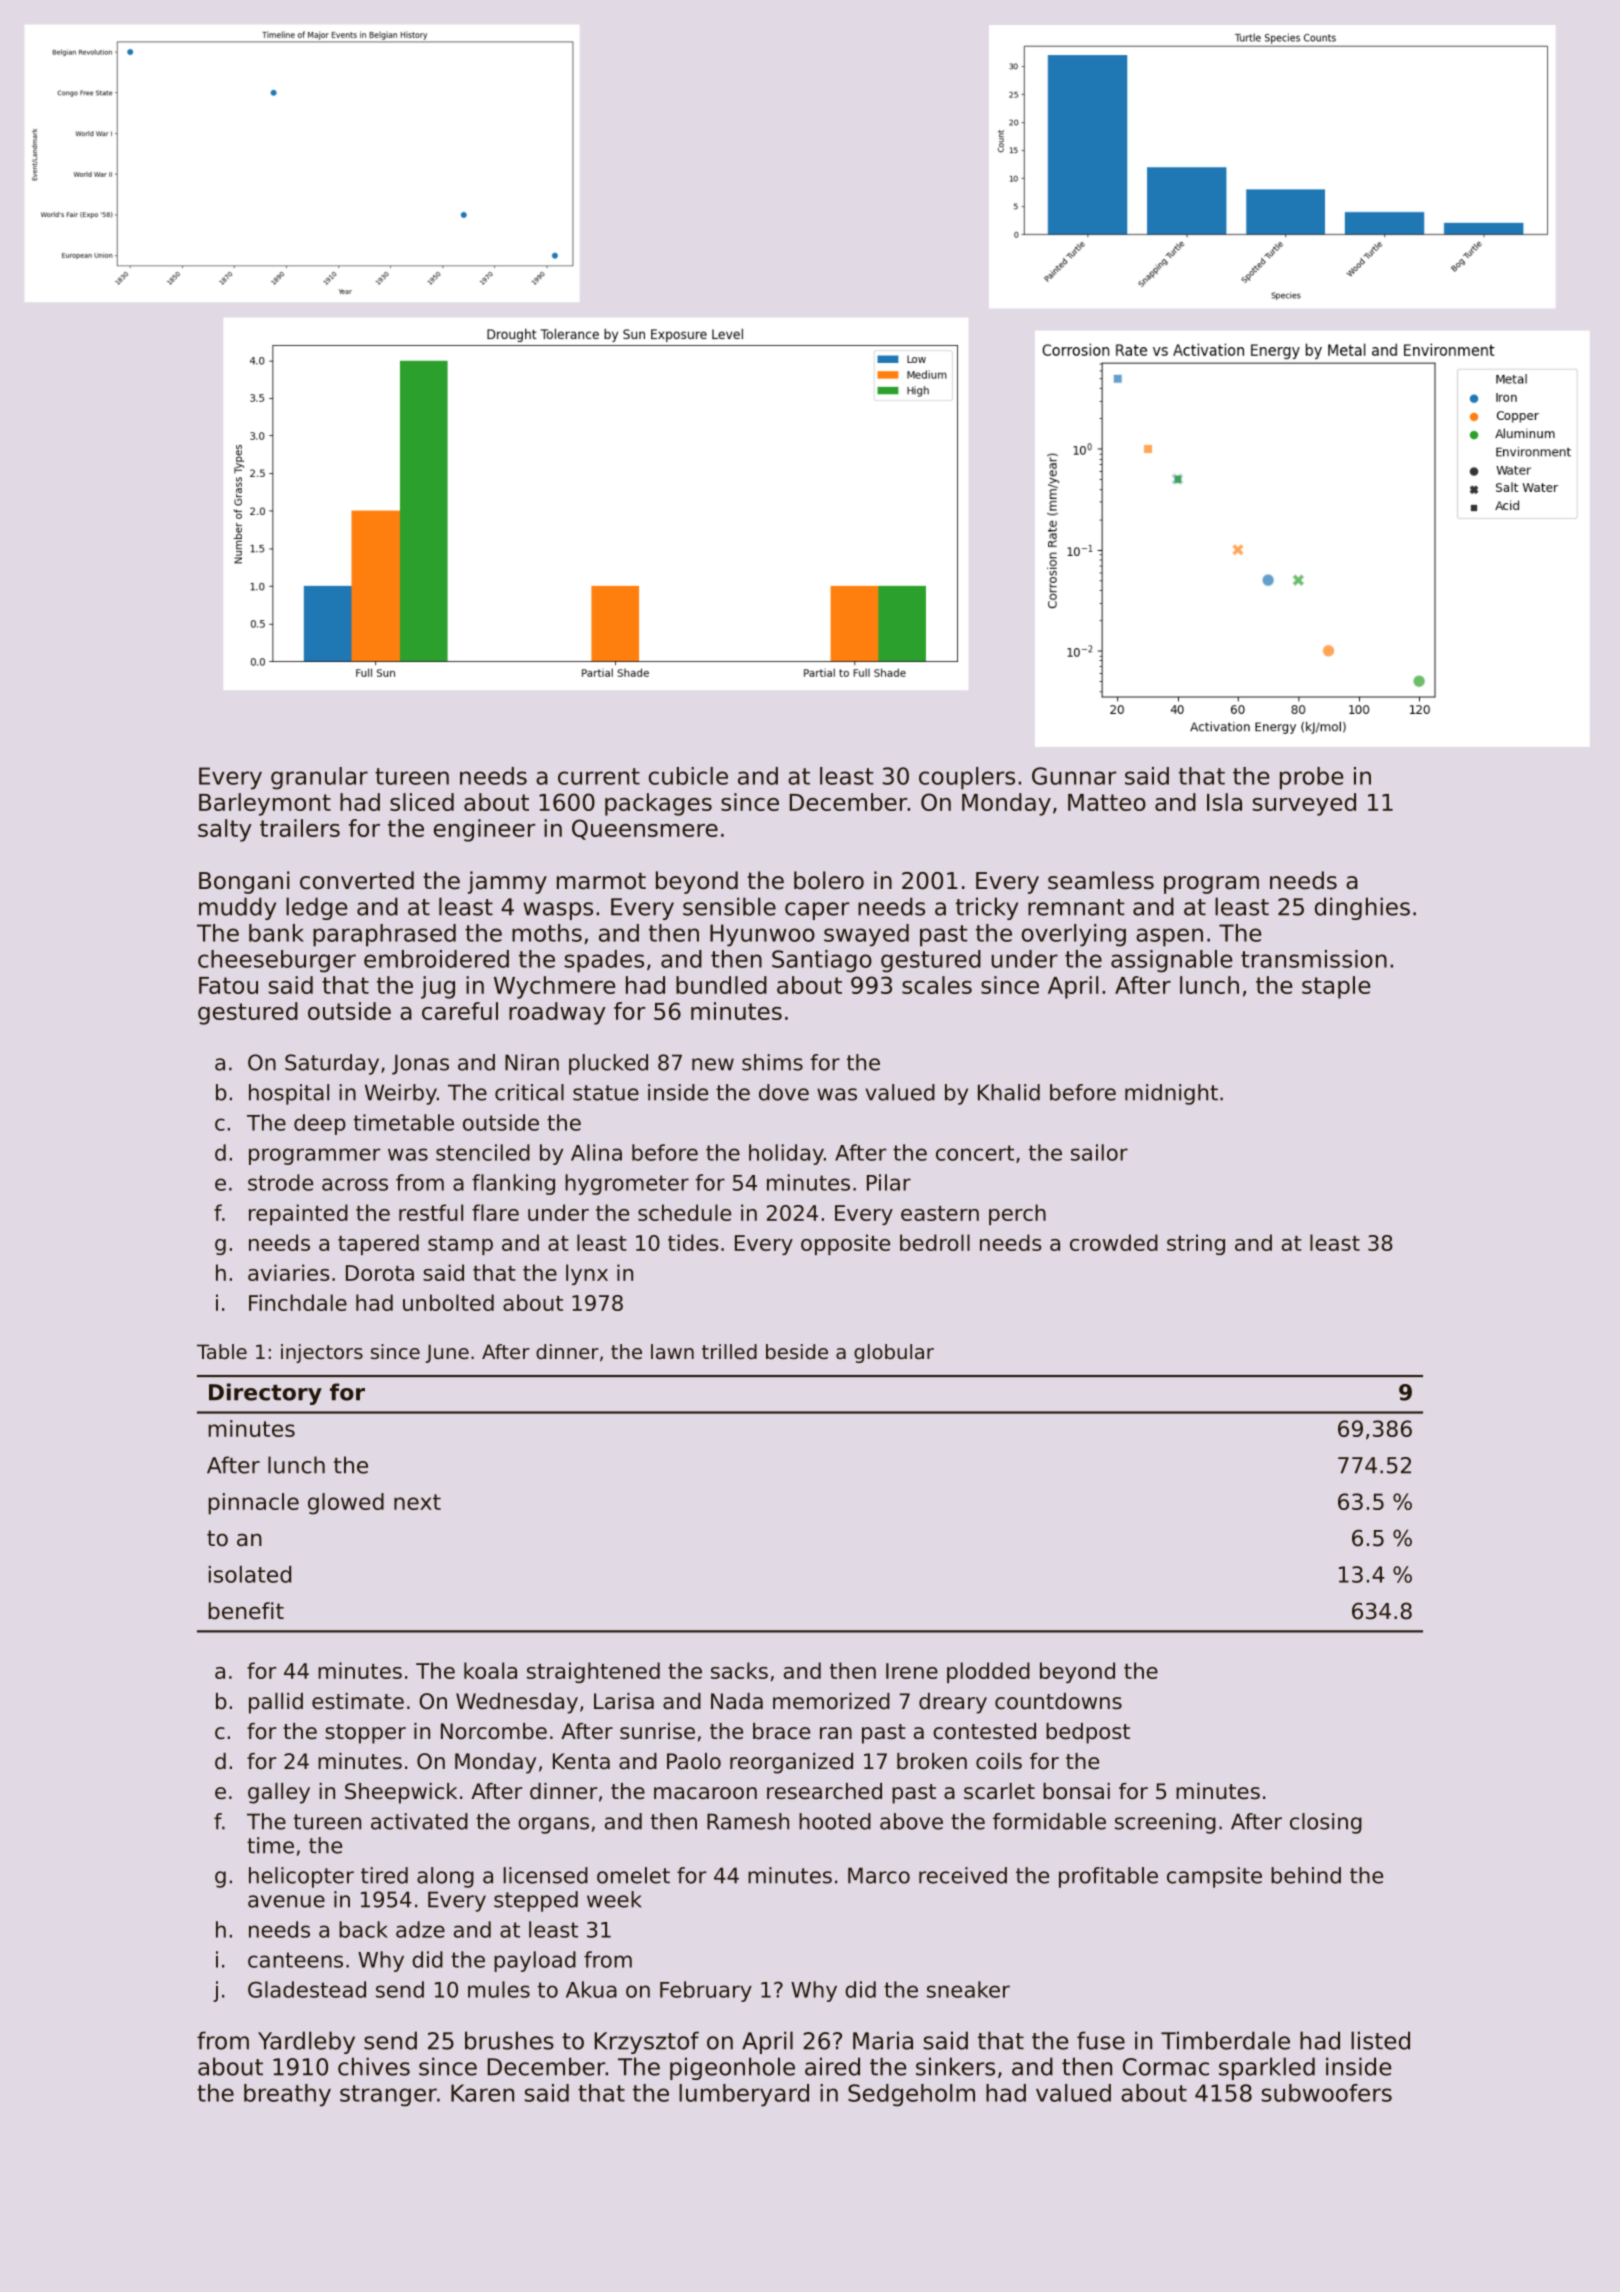 The image size is (1620, 2292). Describe the element at coordinates (1326, 1823) in the screenshot. I see `closing` at that location.
